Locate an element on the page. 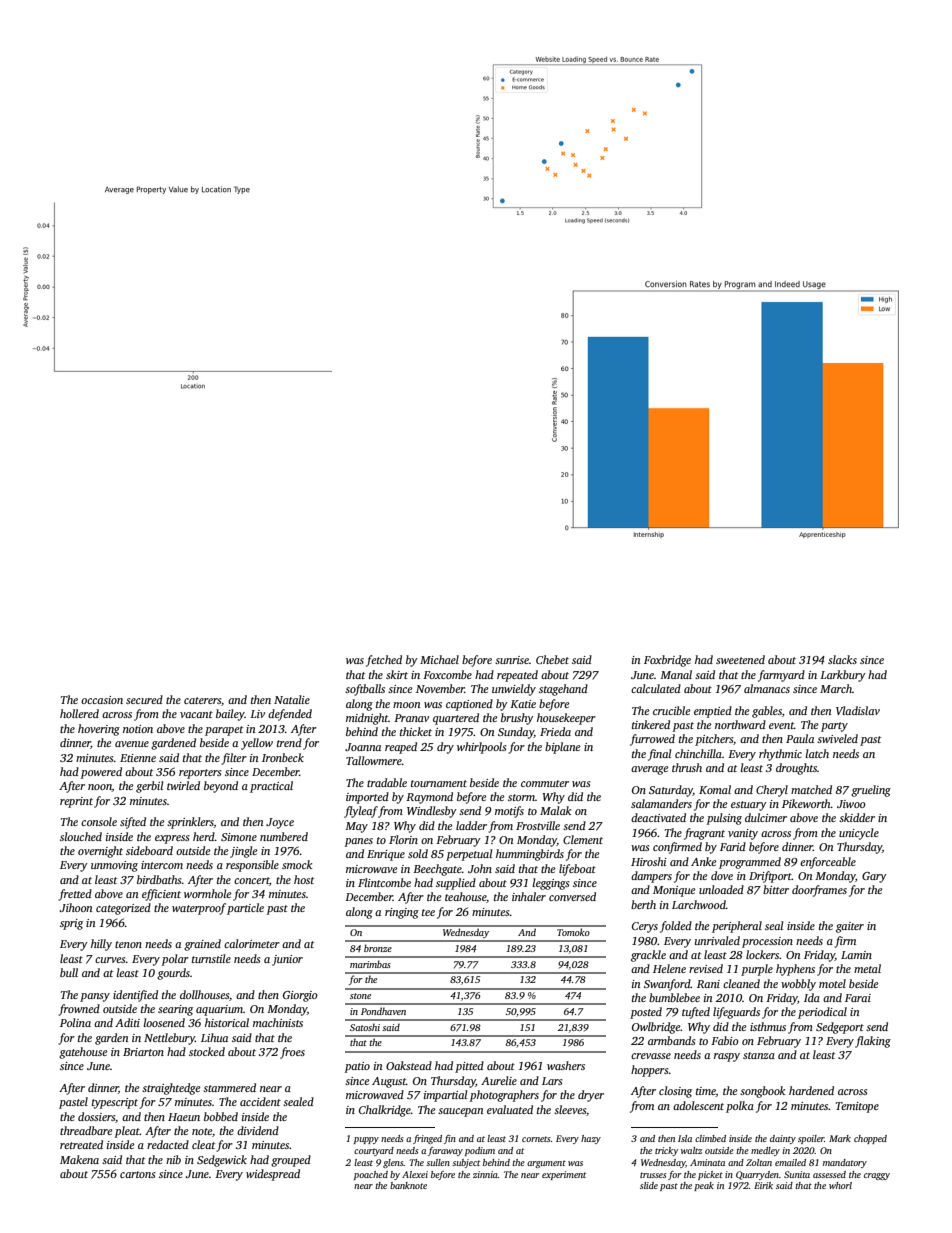 This document has height=1233, width=952. podium is located at coordinates (480, 1151).
